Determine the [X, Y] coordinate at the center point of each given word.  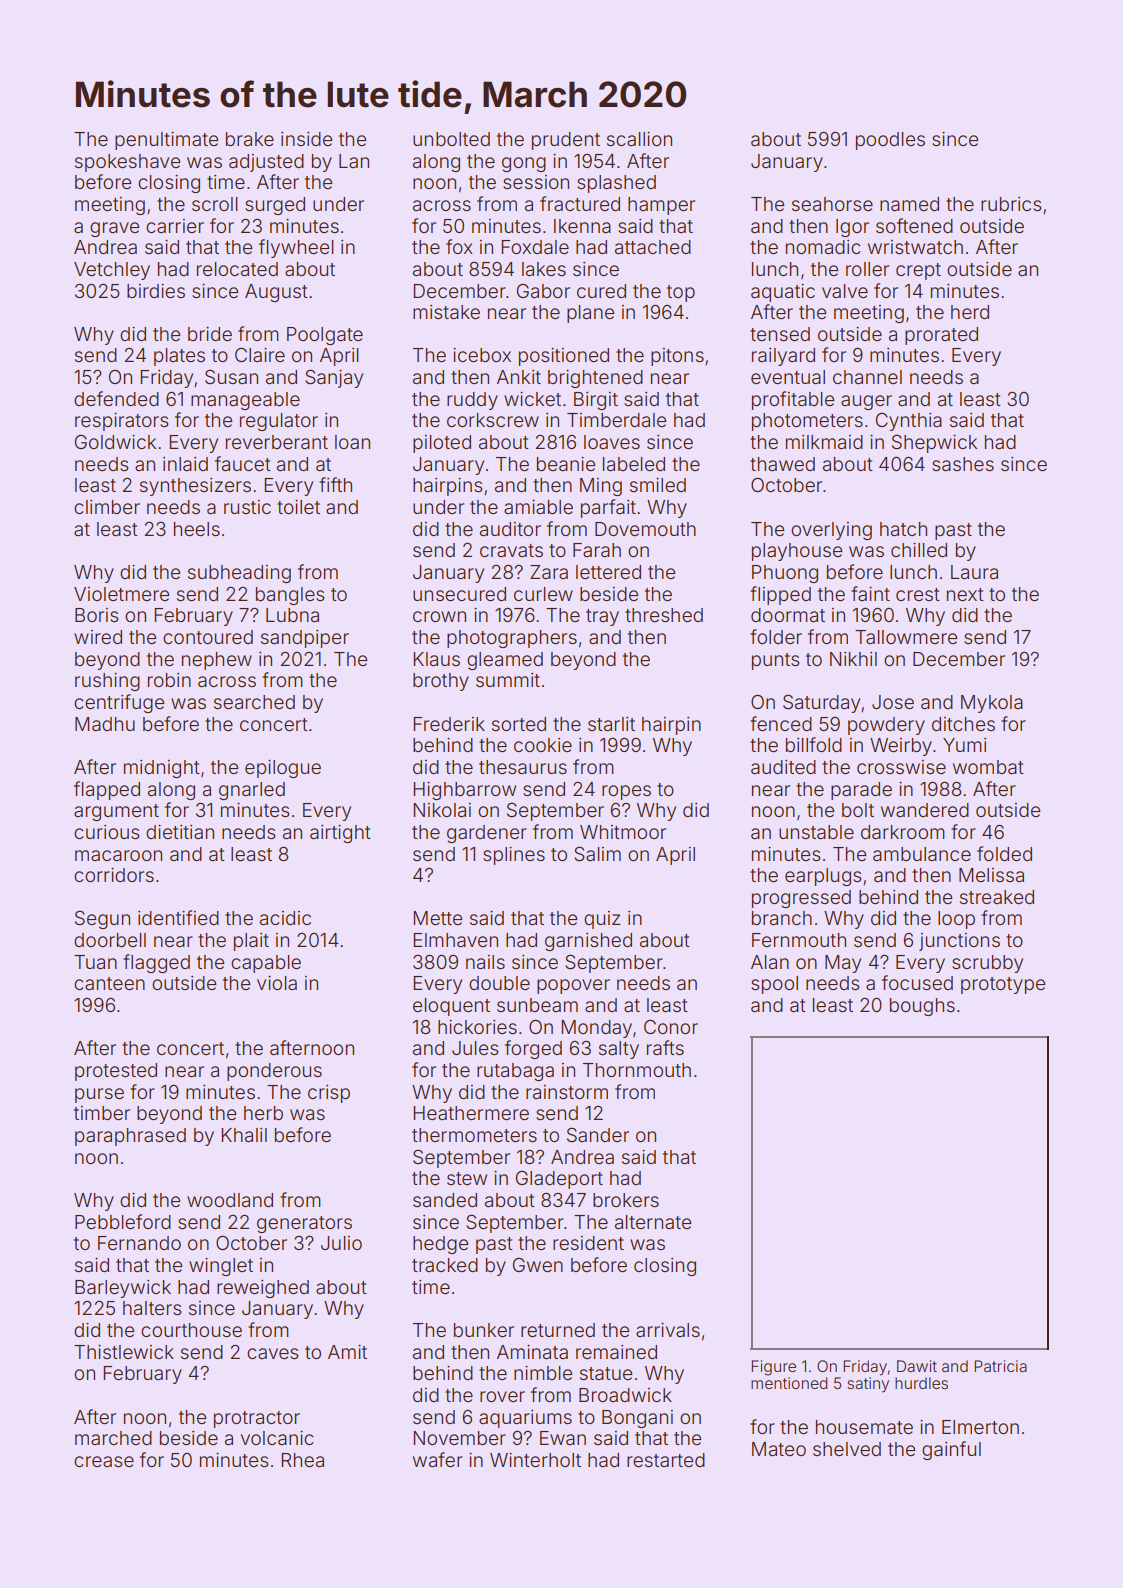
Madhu [105, 724]
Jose [893, 702]
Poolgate [325, 336]
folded [1004, 853]
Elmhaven [455, 940]
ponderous [274, 1072]
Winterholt [535, 1460]
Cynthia [909, 422]
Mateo [779, 1449]
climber [107, 507]
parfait [608, 508]
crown [439, 616]
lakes [544, 269]
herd [970, 312]
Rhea [302, 1460]
